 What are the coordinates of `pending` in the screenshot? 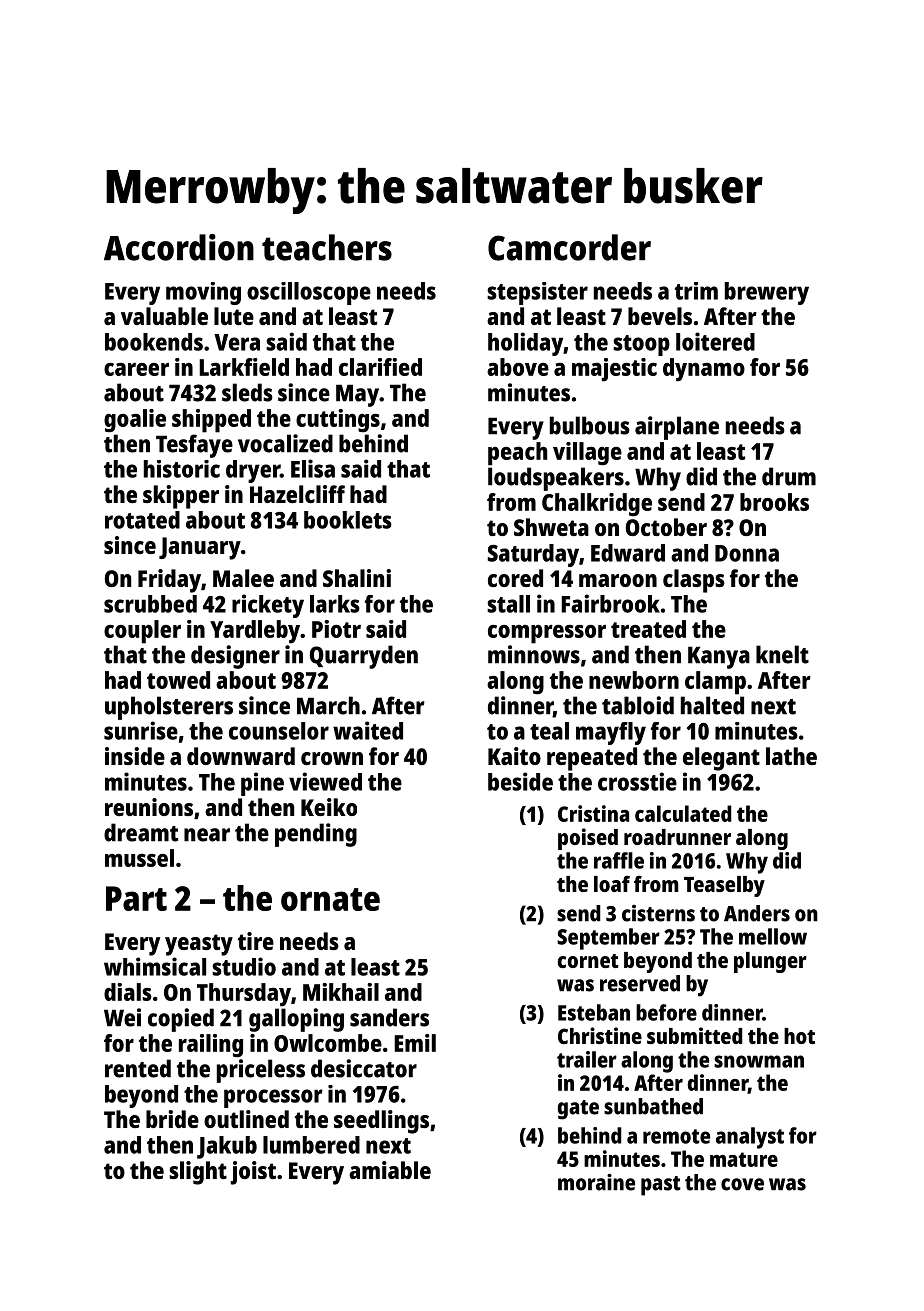 It's located at (316, 835).
